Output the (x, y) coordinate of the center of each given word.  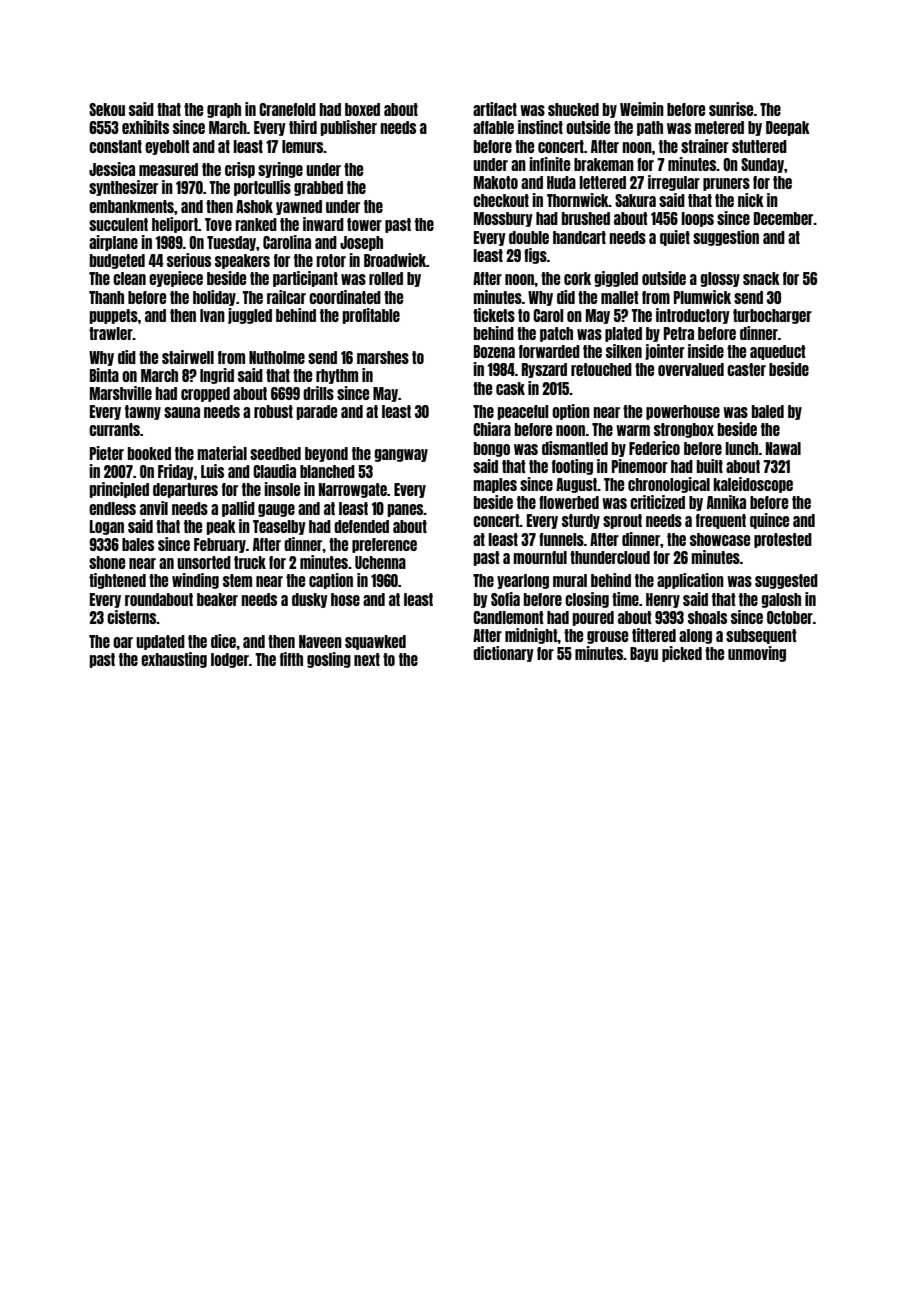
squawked (375, 642)
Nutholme (277, 357)
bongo (492, 449)
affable (493, 127)
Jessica (112, 169)
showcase (720, 539)
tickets (494, 315)
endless (112, 508)
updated (160, 642)
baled (768, 411)
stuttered (759, 146)
